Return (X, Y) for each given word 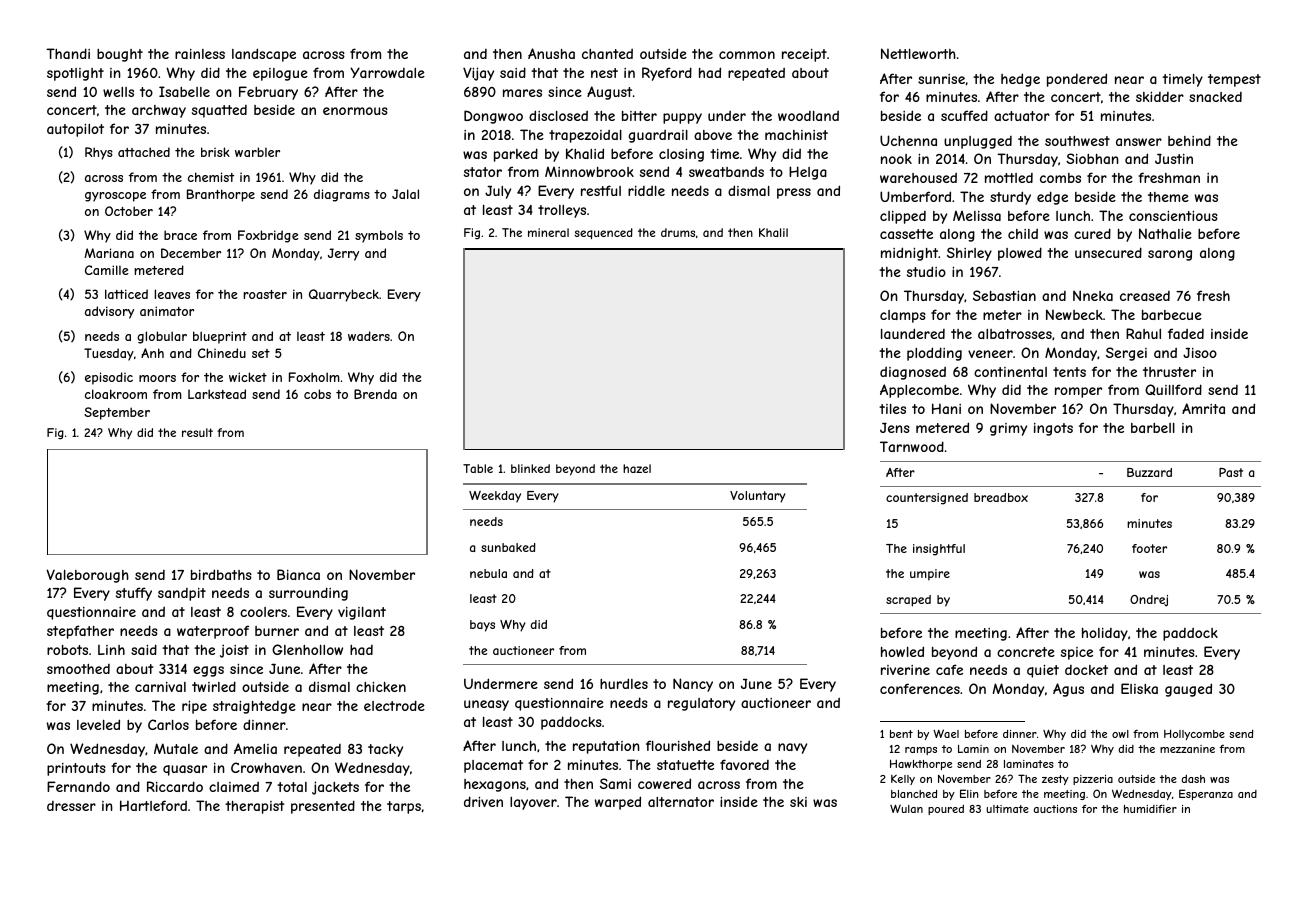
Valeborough (87, 576)
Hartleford (153, 805)
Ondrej (1149, 601)
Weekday (495, 497)
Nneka (1093, 295)
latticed (126, 294)
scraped (908, 601)
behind (1189, 140)
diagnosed (913, 373)
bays (482, 626)
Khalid (585, 153)
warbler (257, 152)
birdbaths (221, 574)
